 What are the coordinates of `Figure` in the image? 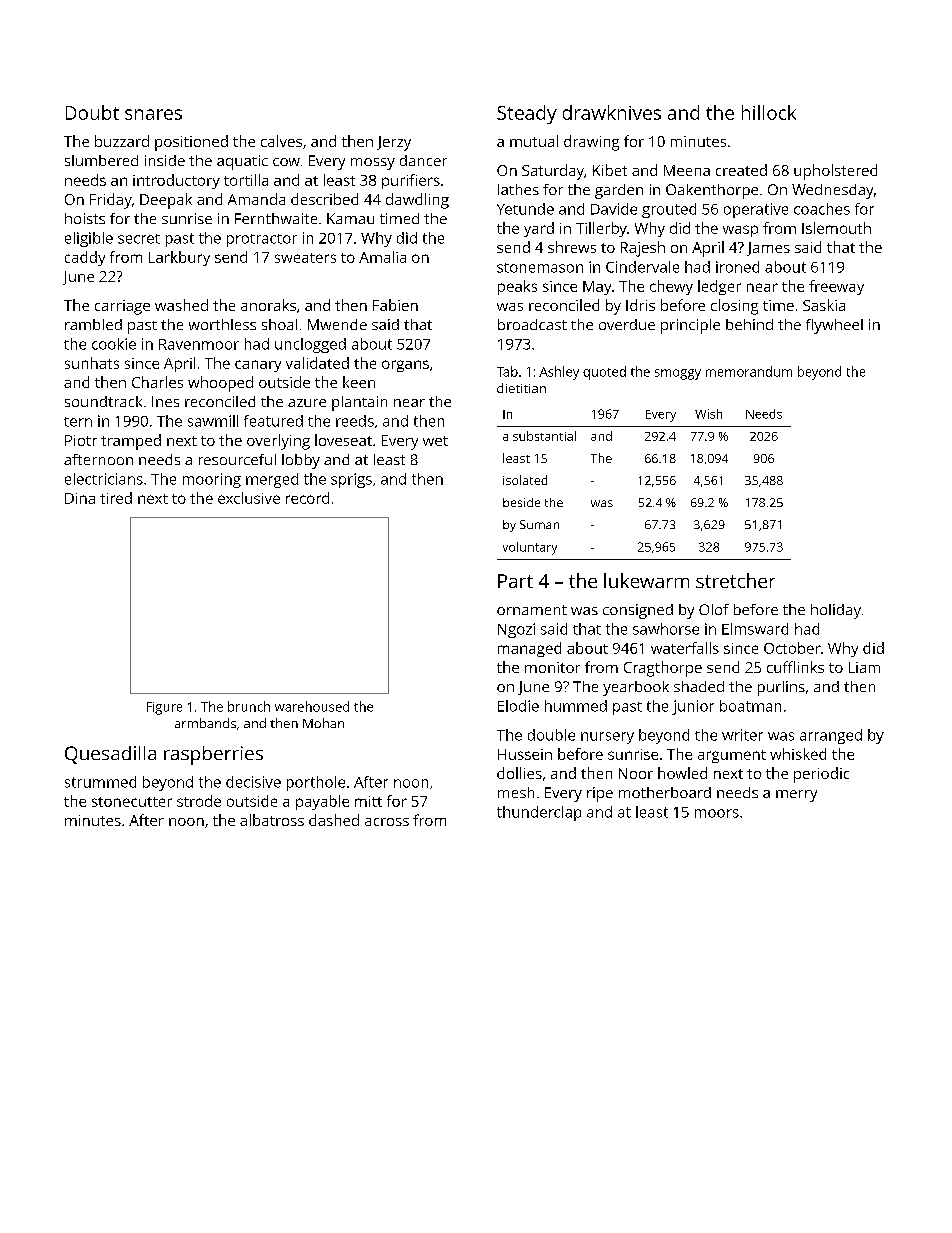 It's located at (164, 708).
